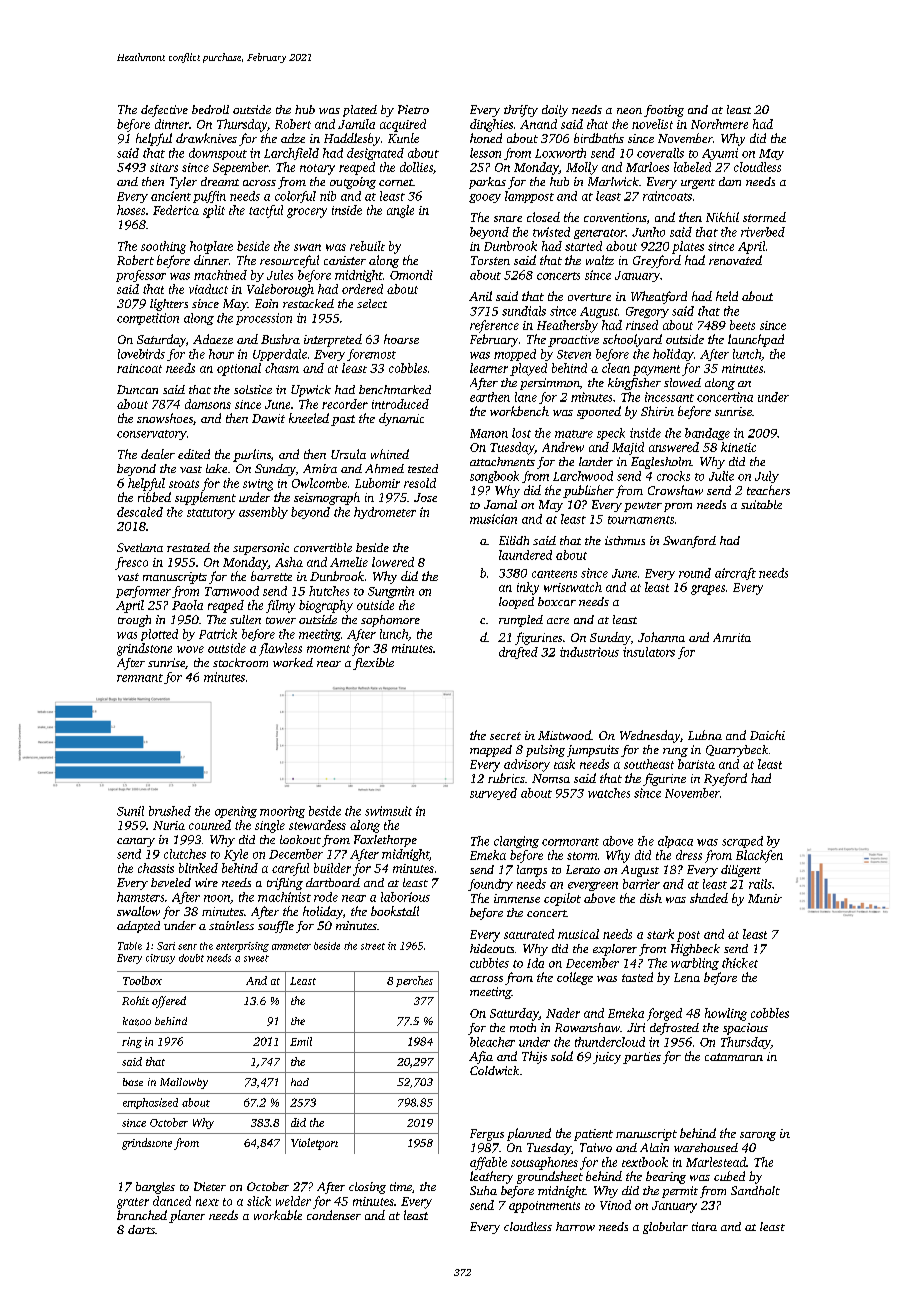  What do you see at coordinates (502, 461) in the screenshot?
I see `attachments` at bounding box center [502, 461].
